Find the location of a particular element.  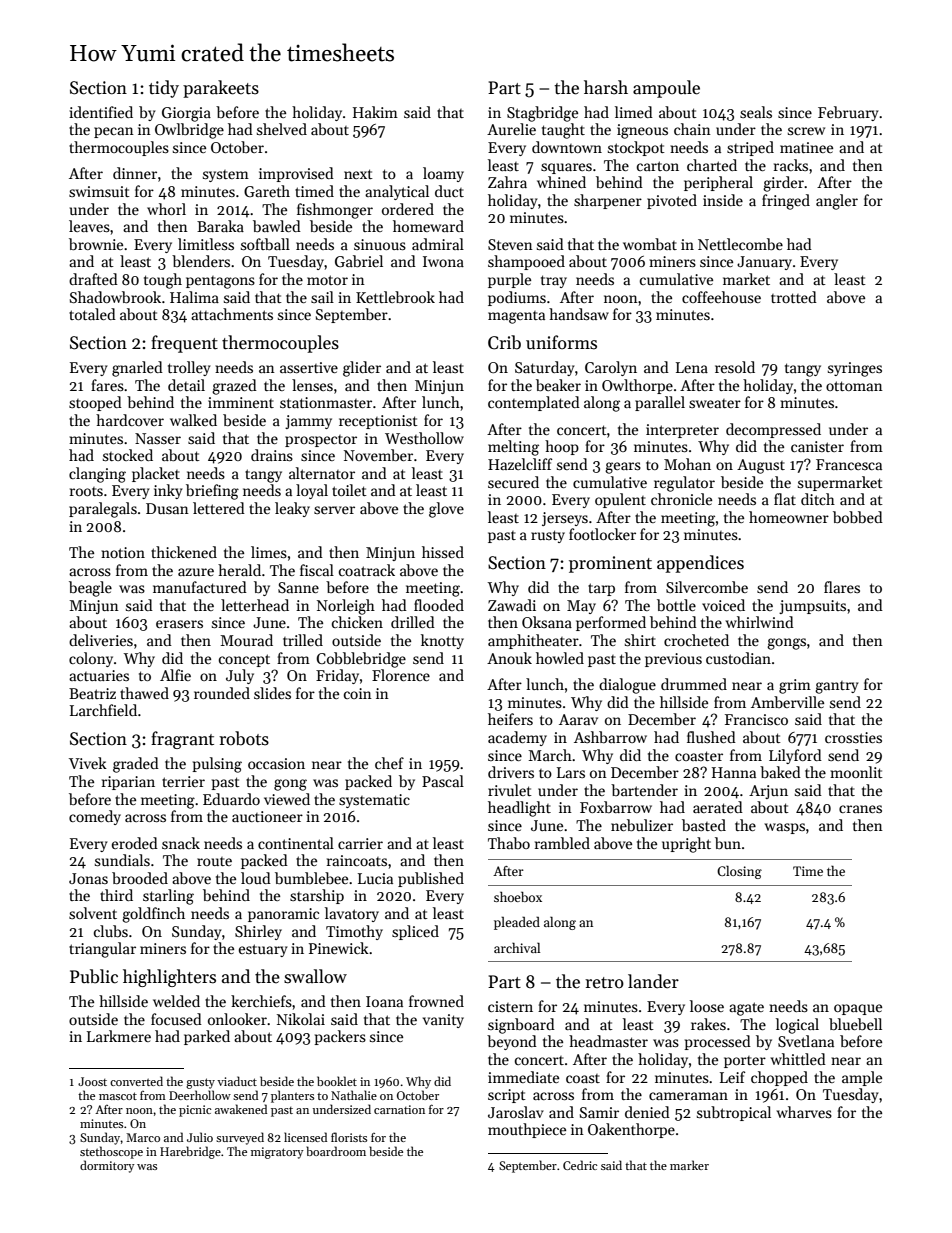

picnic is located at coordinates (195, 1111).
